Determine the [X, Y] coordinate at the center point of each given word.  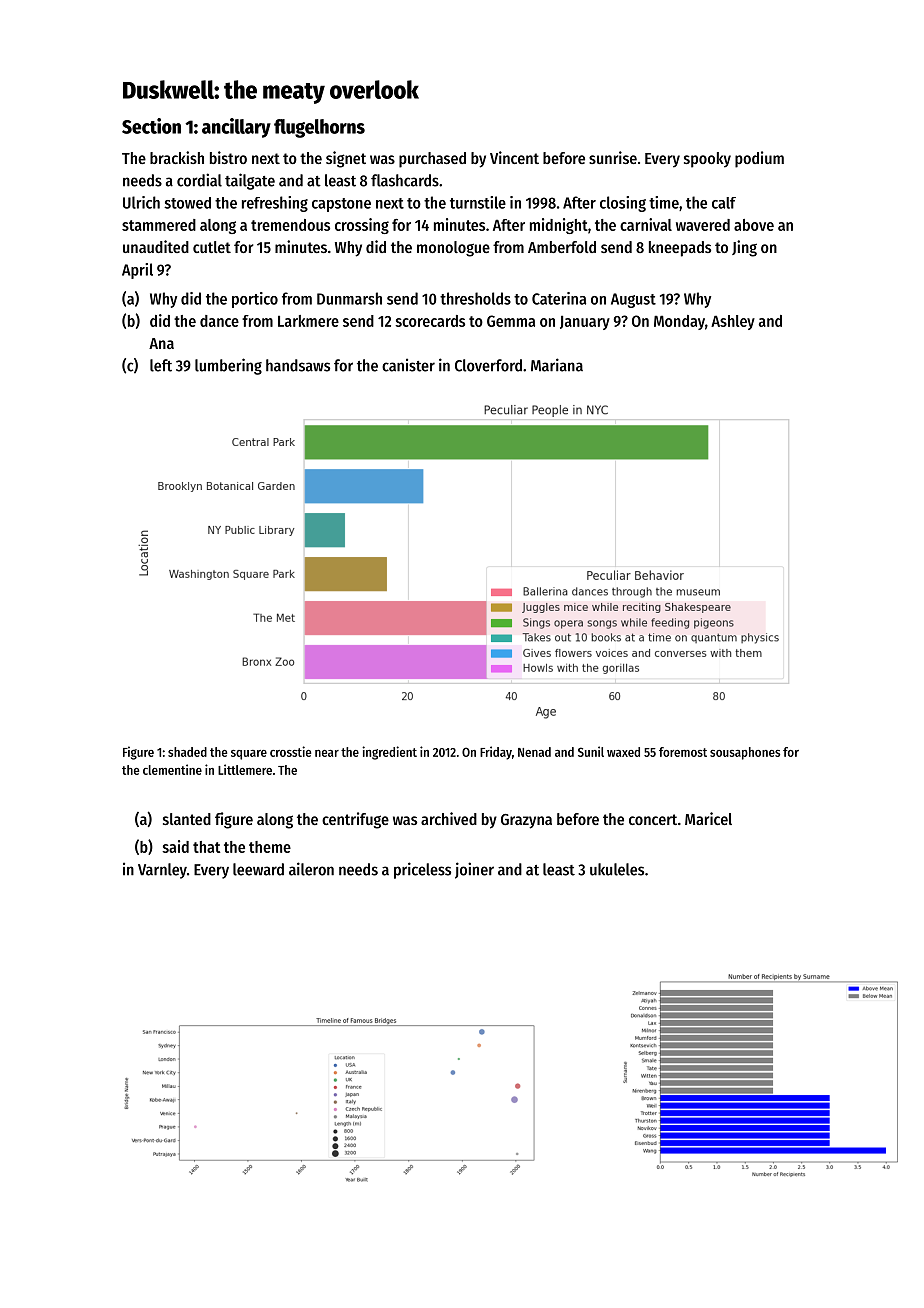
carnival [646, 224]
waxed [623, 752]
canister [408, 365]
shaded [187, 752]
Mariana [557, 365]
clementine [172, 769]
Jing [744, 248]
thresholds [475, 298]
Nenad [534, 752]
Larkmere [308, 321]
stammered [159, 225]
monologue [453, 249]
